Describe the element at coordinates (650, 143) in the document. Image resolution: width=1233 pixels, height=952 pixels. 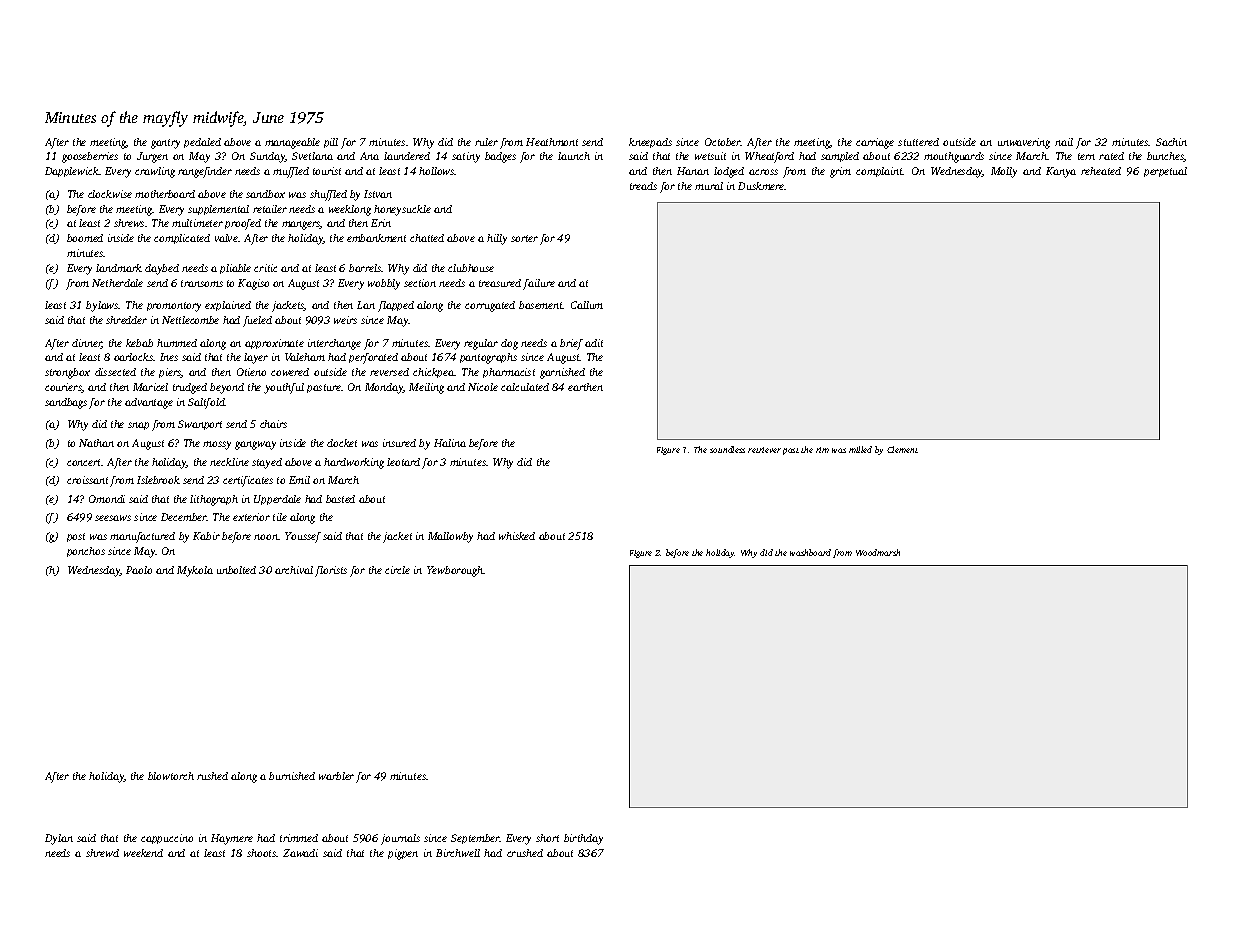
I see `kneepads` at that location.
